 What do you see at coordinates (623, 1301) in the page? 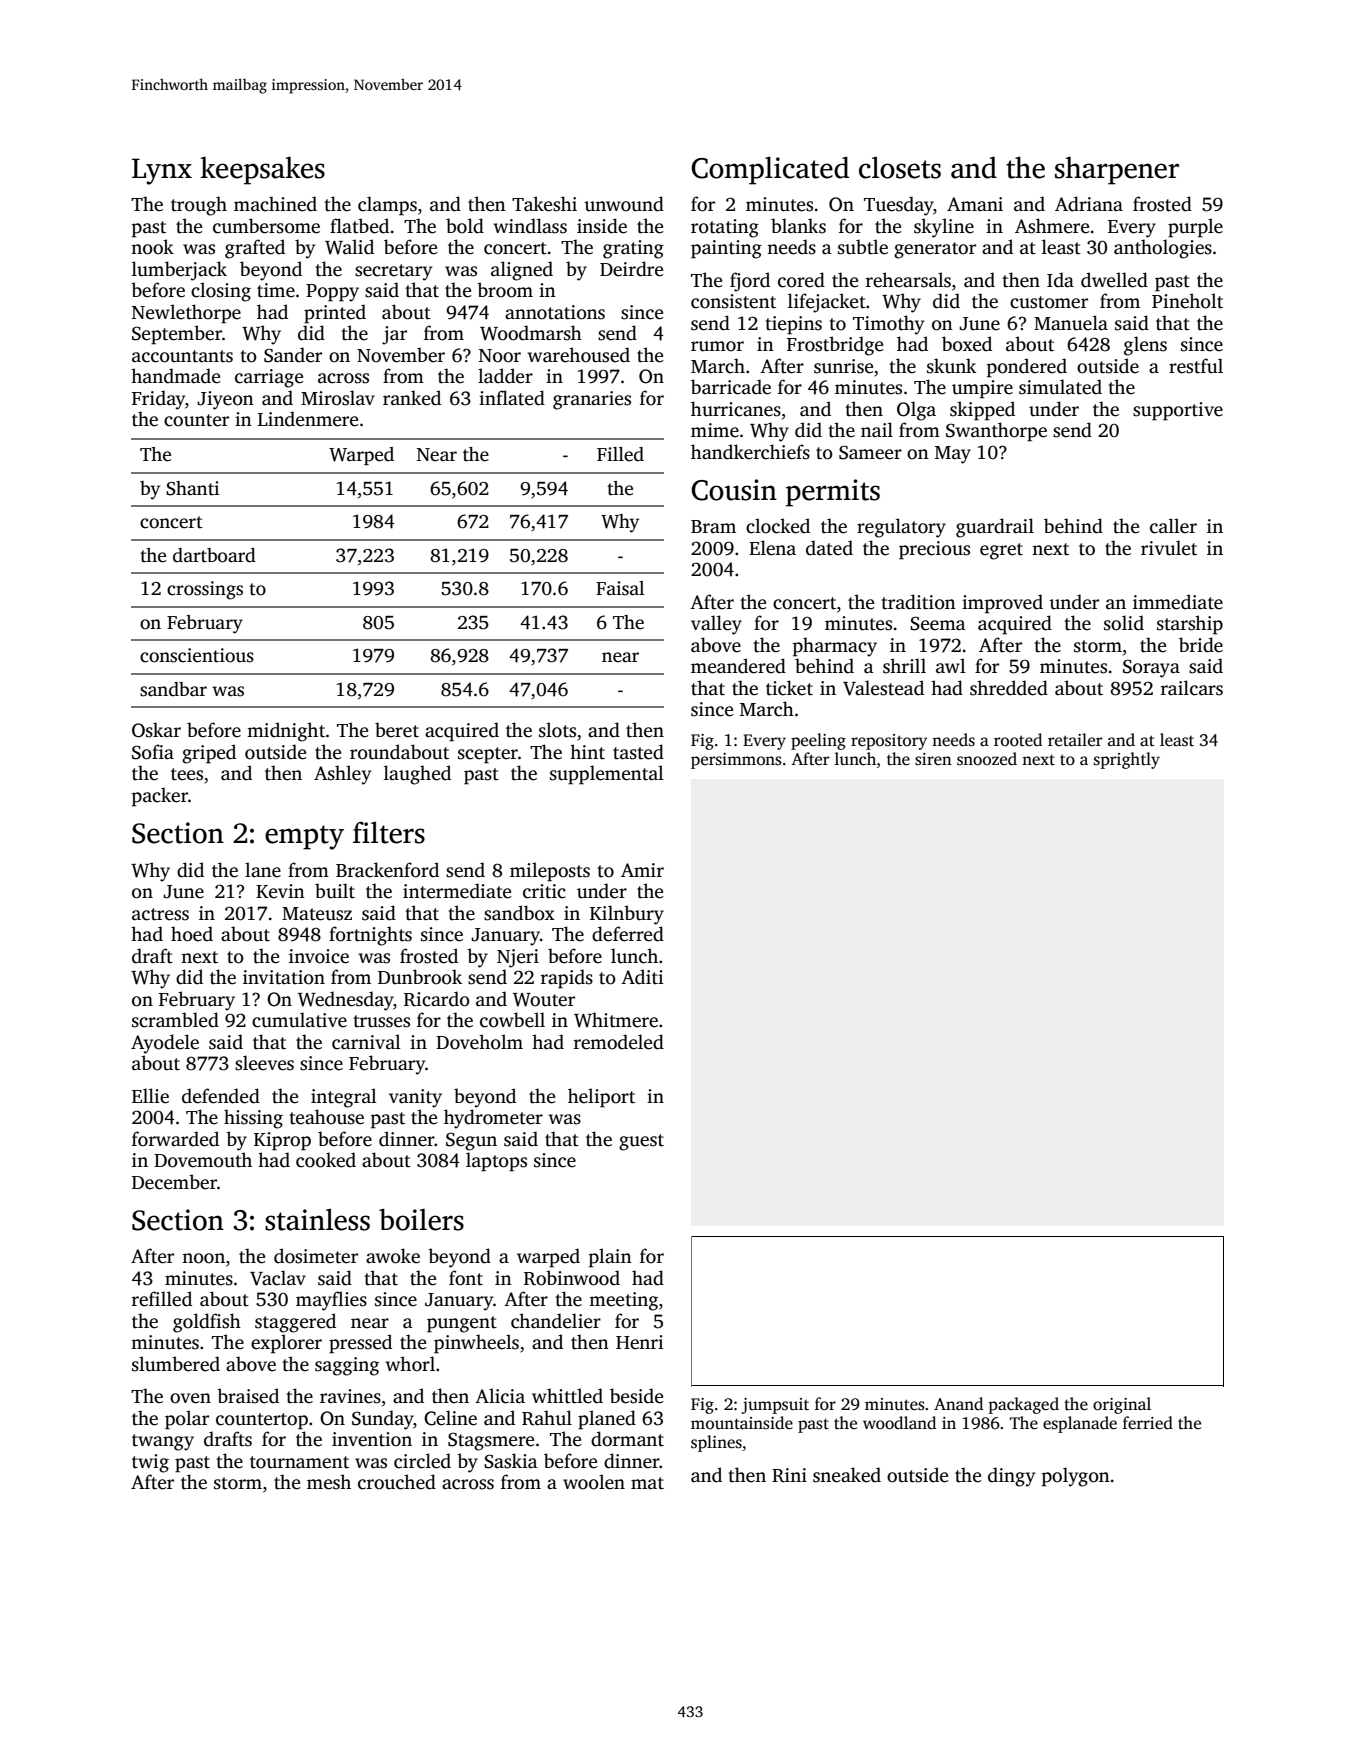
I see `meeting` at bounding box center [623, 1301].
